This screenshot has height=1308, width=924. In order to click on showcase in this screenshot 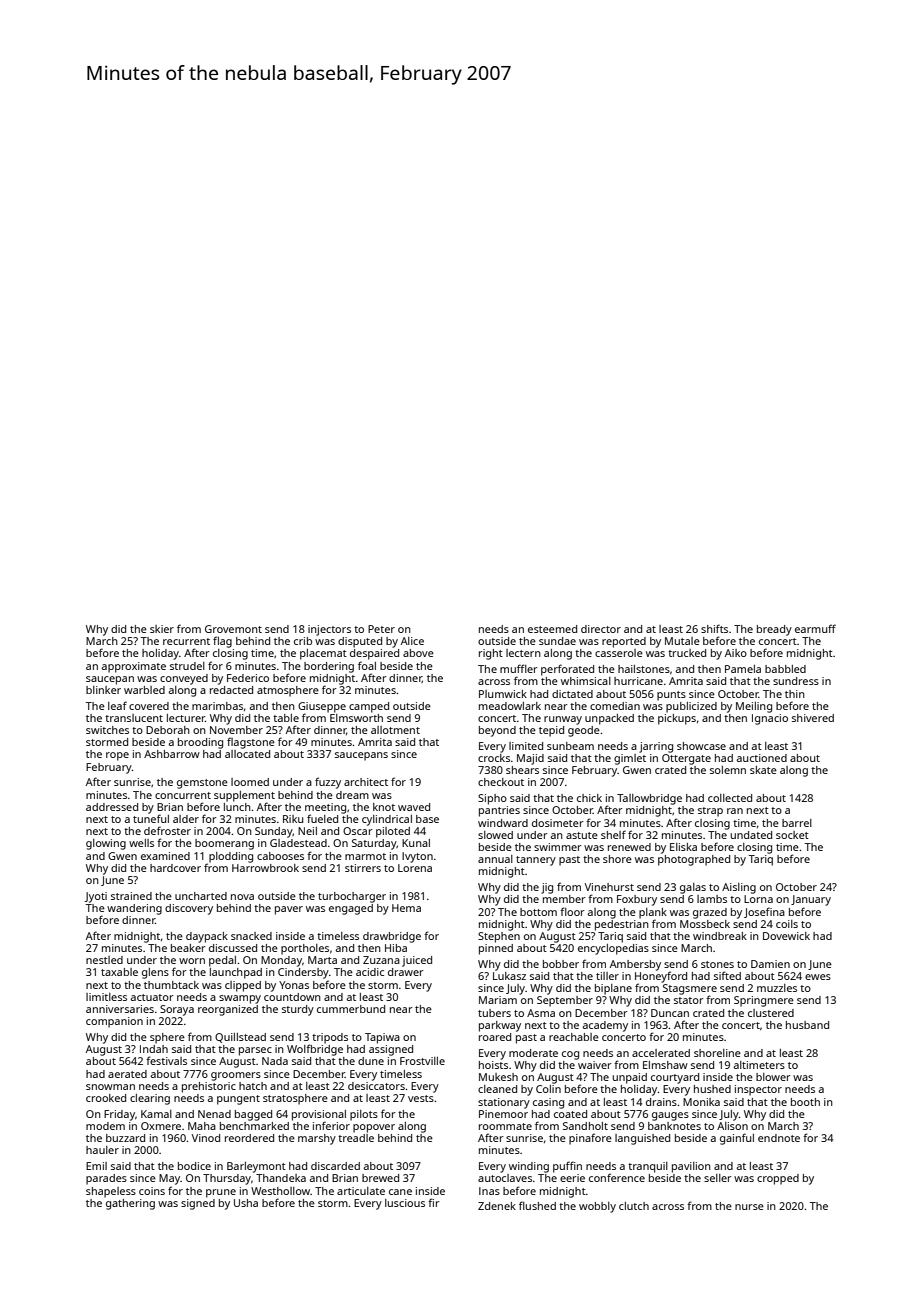, I will do `click(701, 746)`.
